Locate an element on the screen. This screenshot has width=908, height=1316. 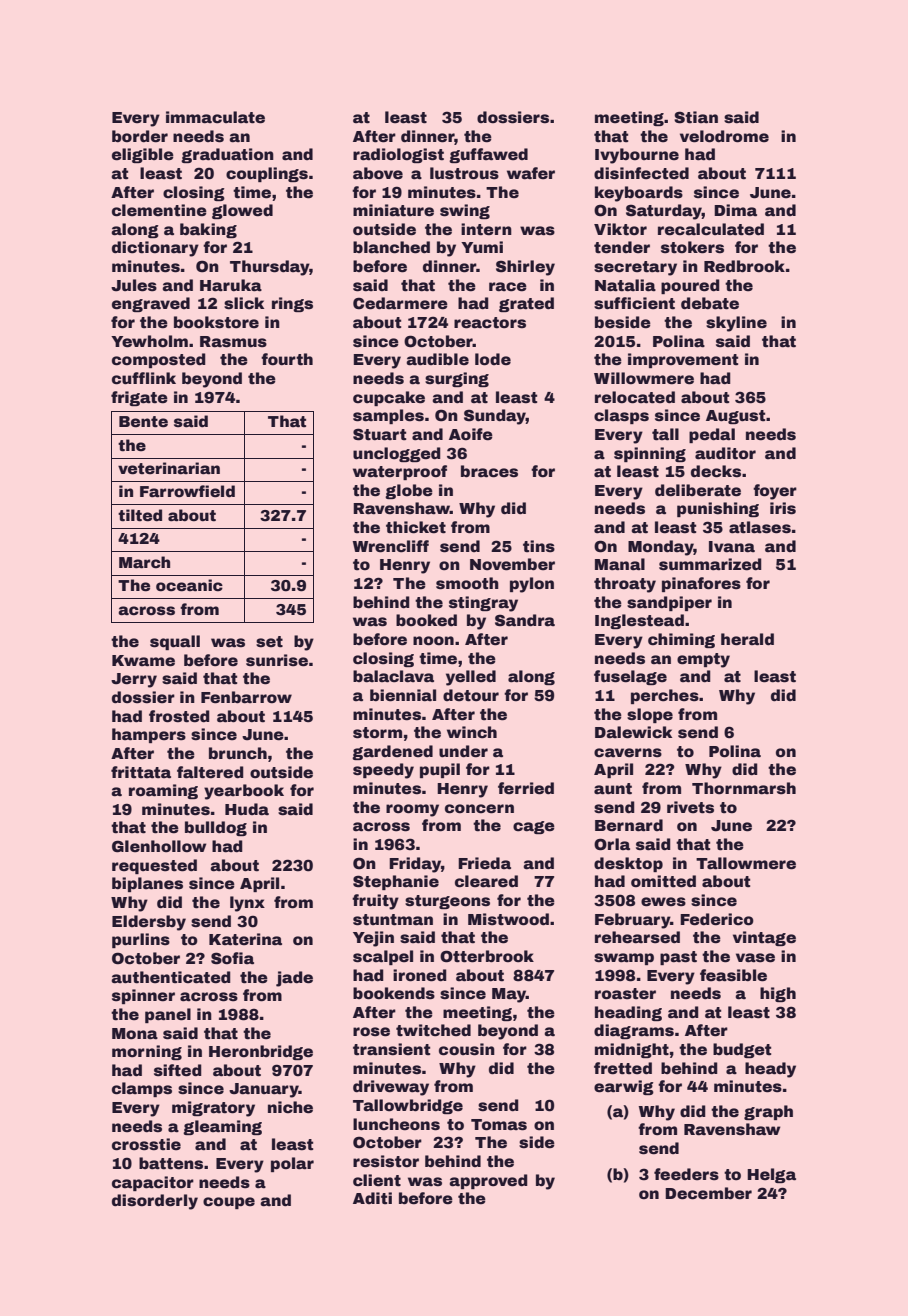
eligible is located at coordinates (143, 155).
